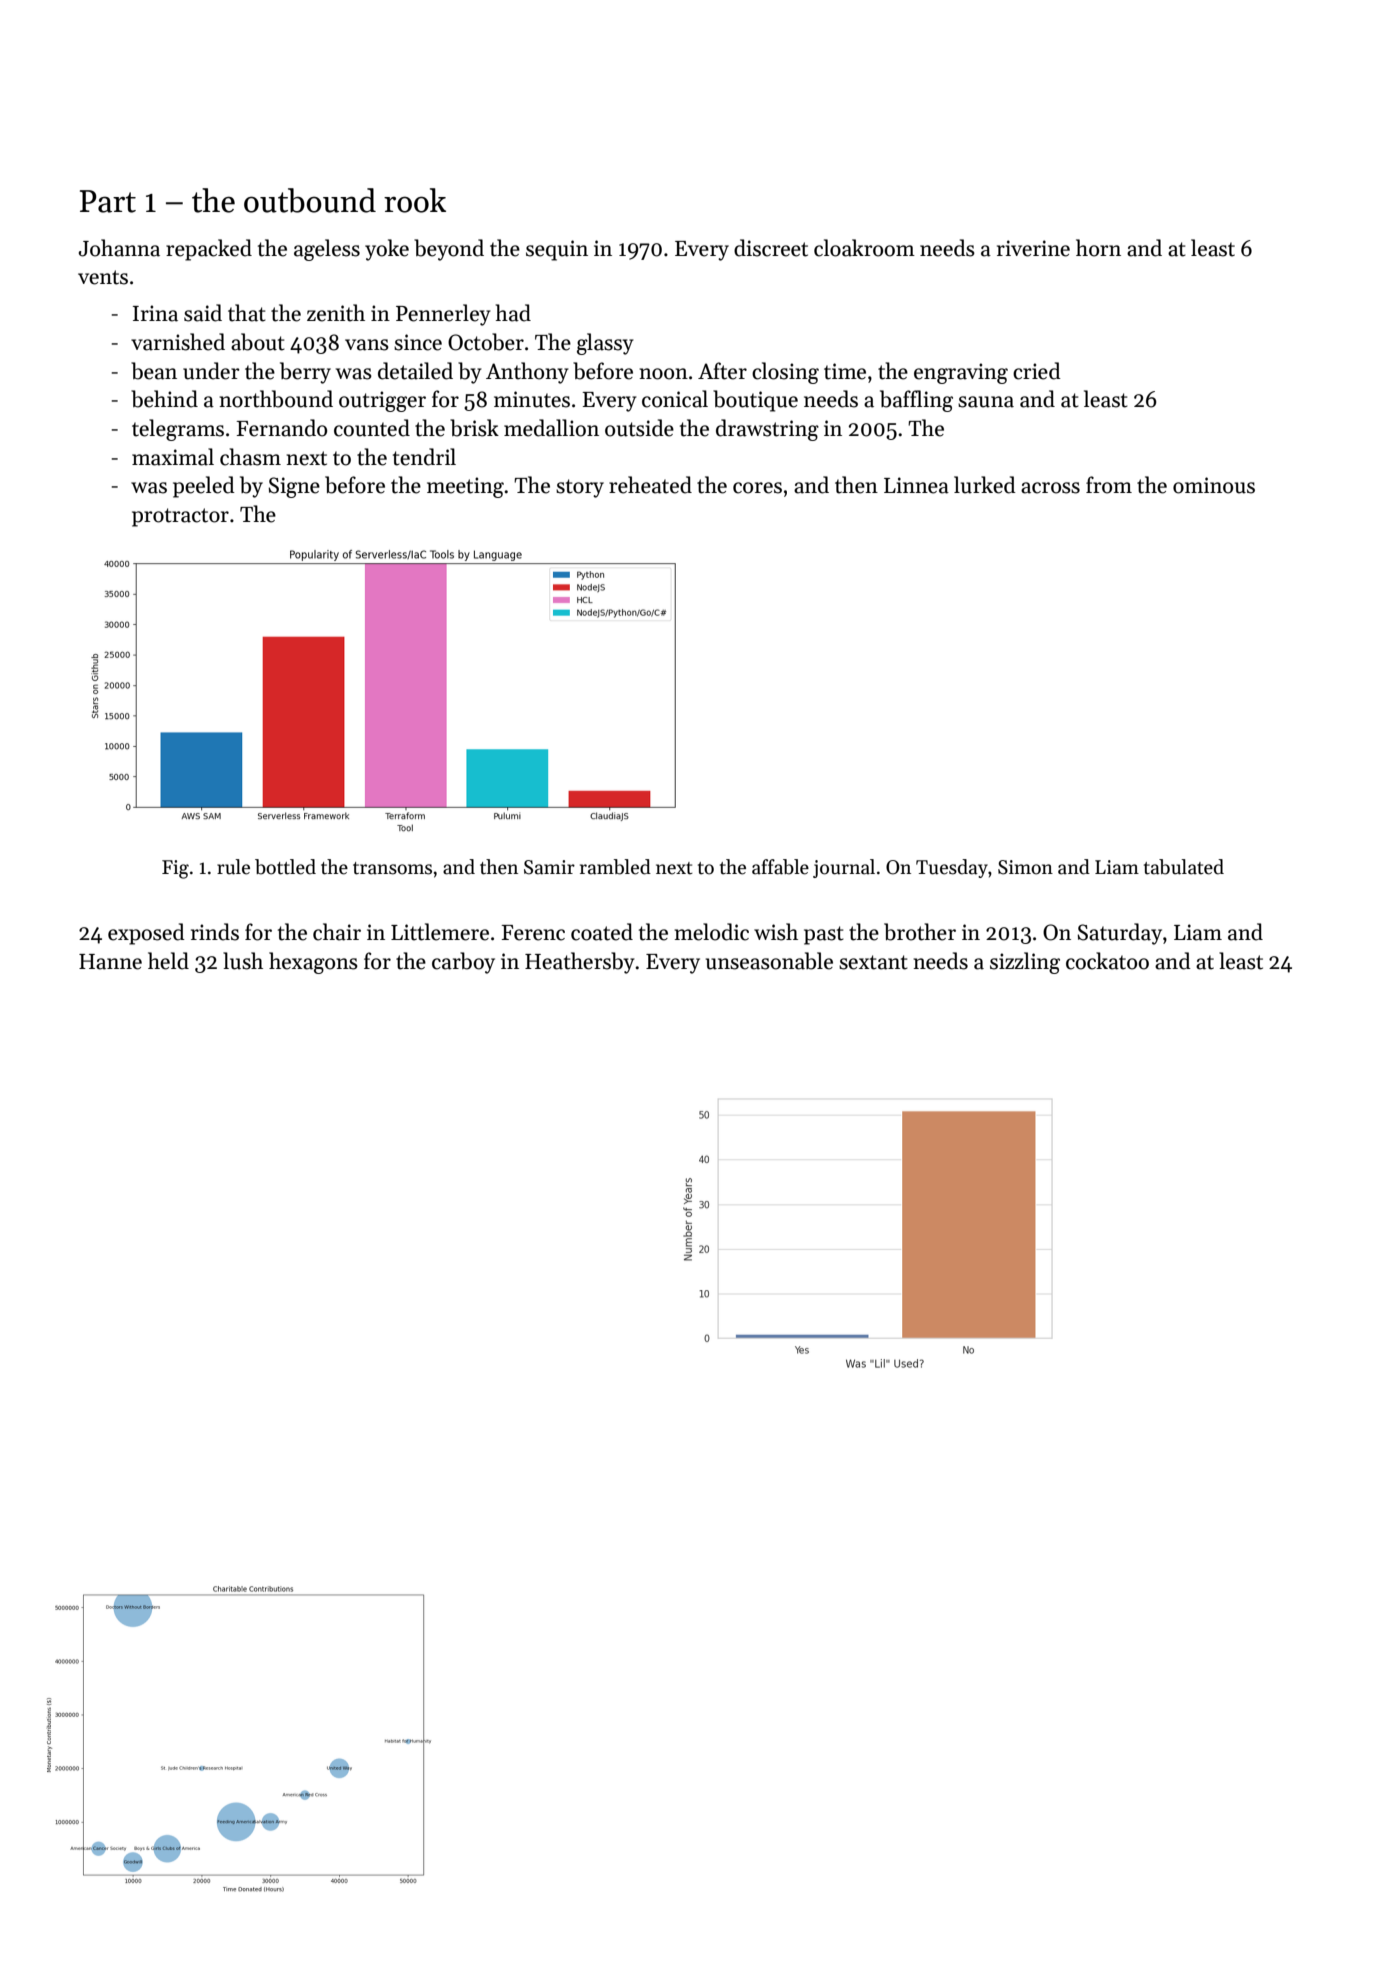  What do you see at coordinates (1025, 963) in the page?
I see `sizzling` at bounding box center [1025, 963].
